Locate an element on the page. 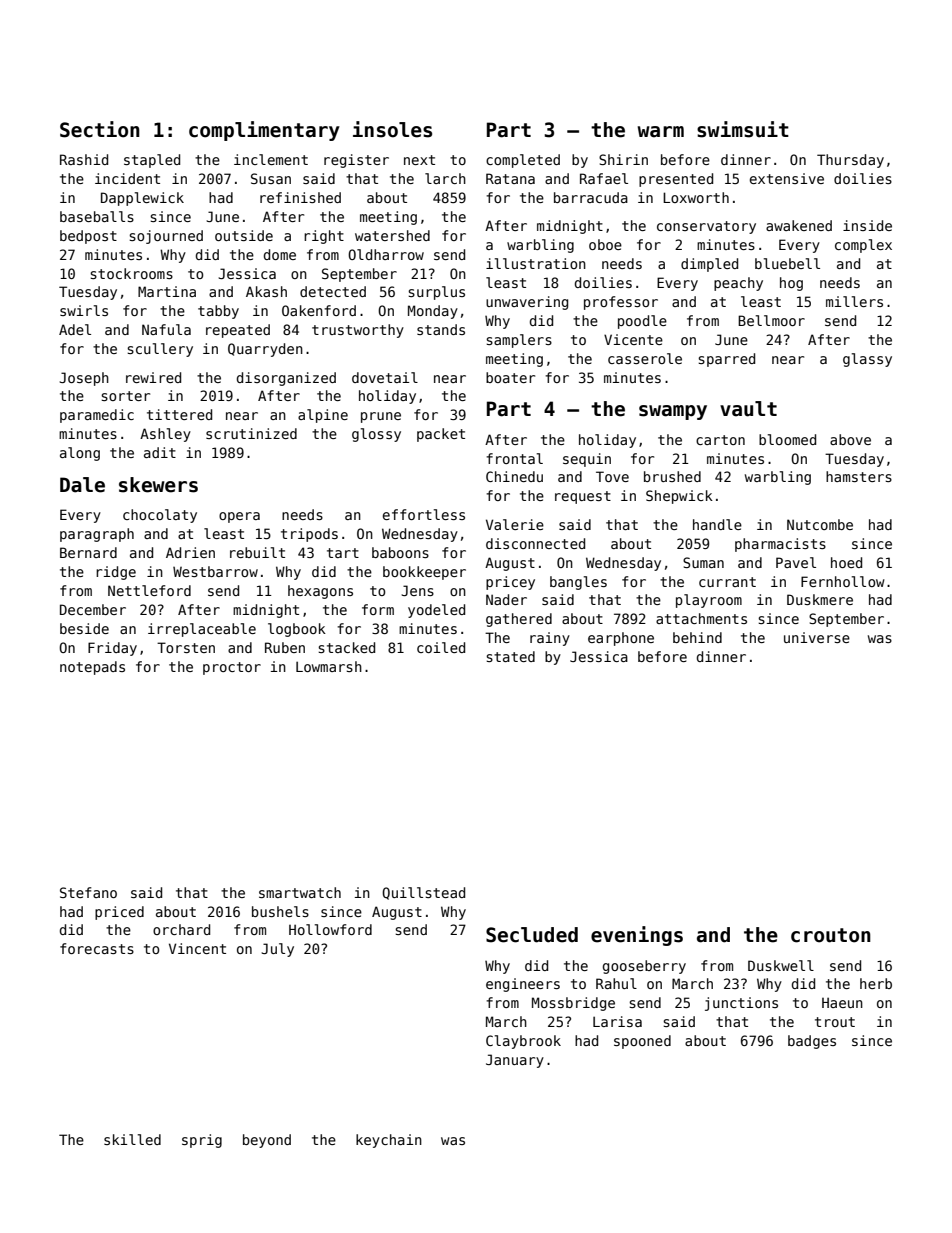 Image resolution: width=952 pixels, height=1233 pixels. beyond is located at coordinates (267, 1141).
